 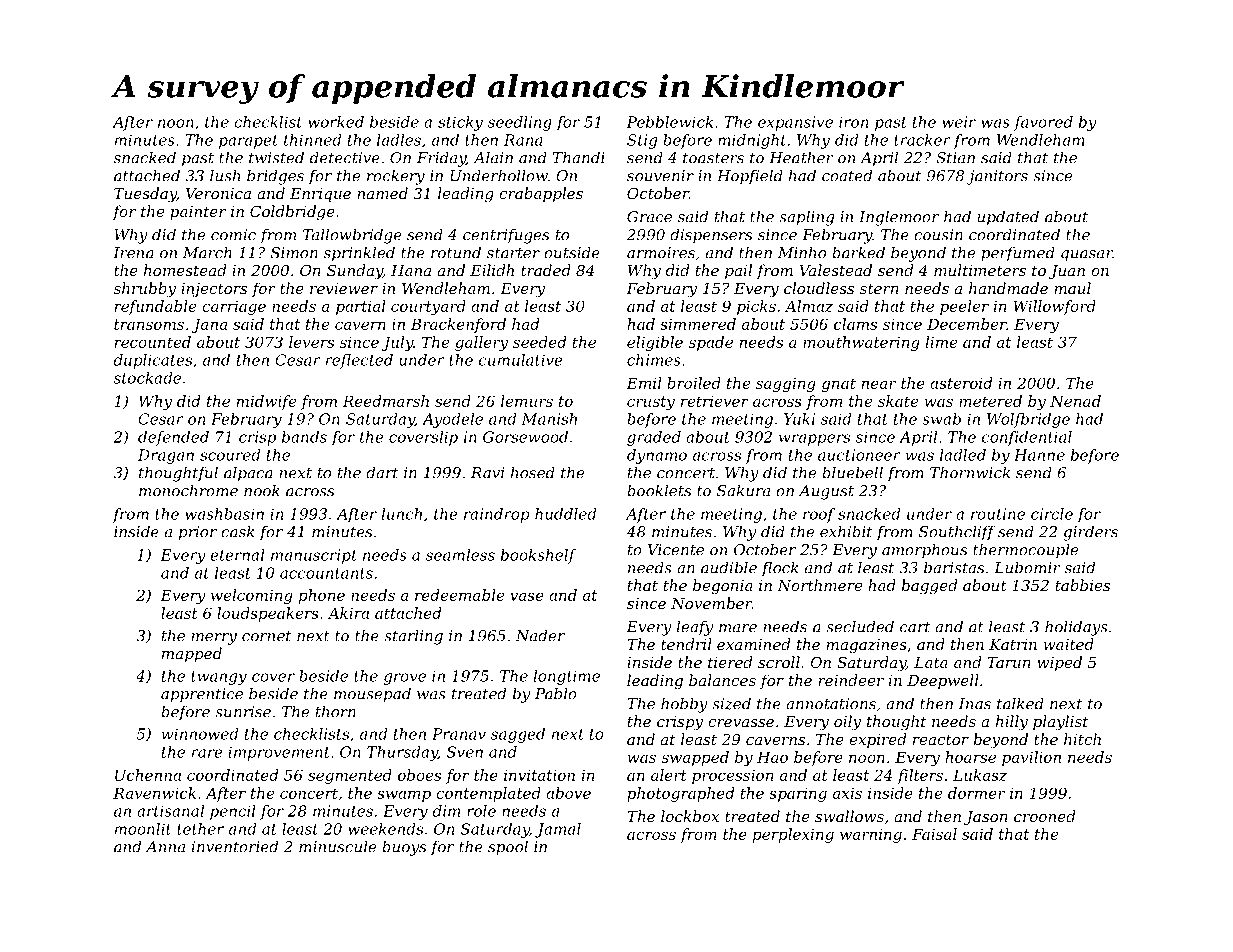 What do you see at coordinates (198, 533) in the page?
I see `prior` at bounding box center [198, 533].
